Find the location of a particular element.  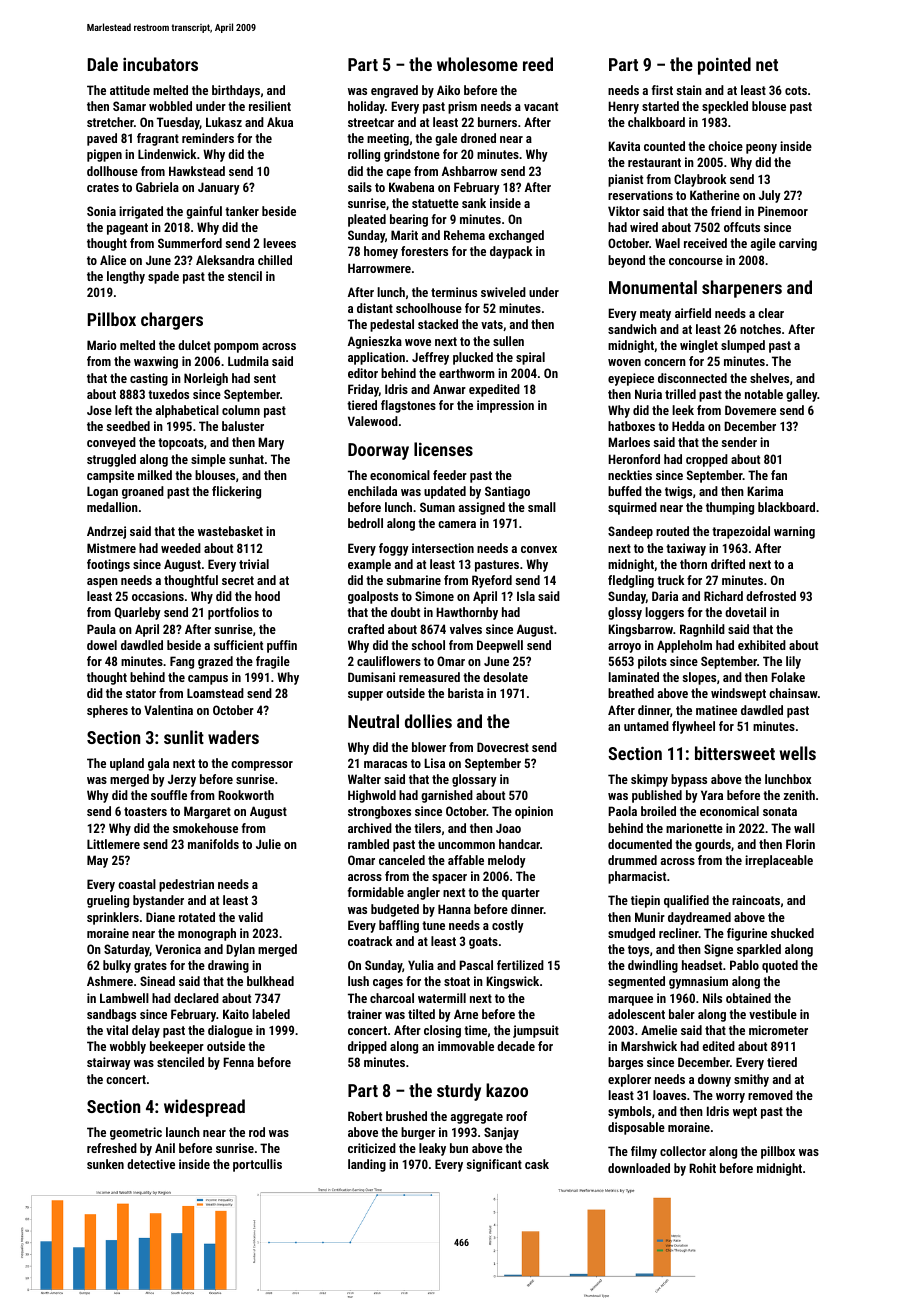

widespread is located at coordinates (204, 1108).
